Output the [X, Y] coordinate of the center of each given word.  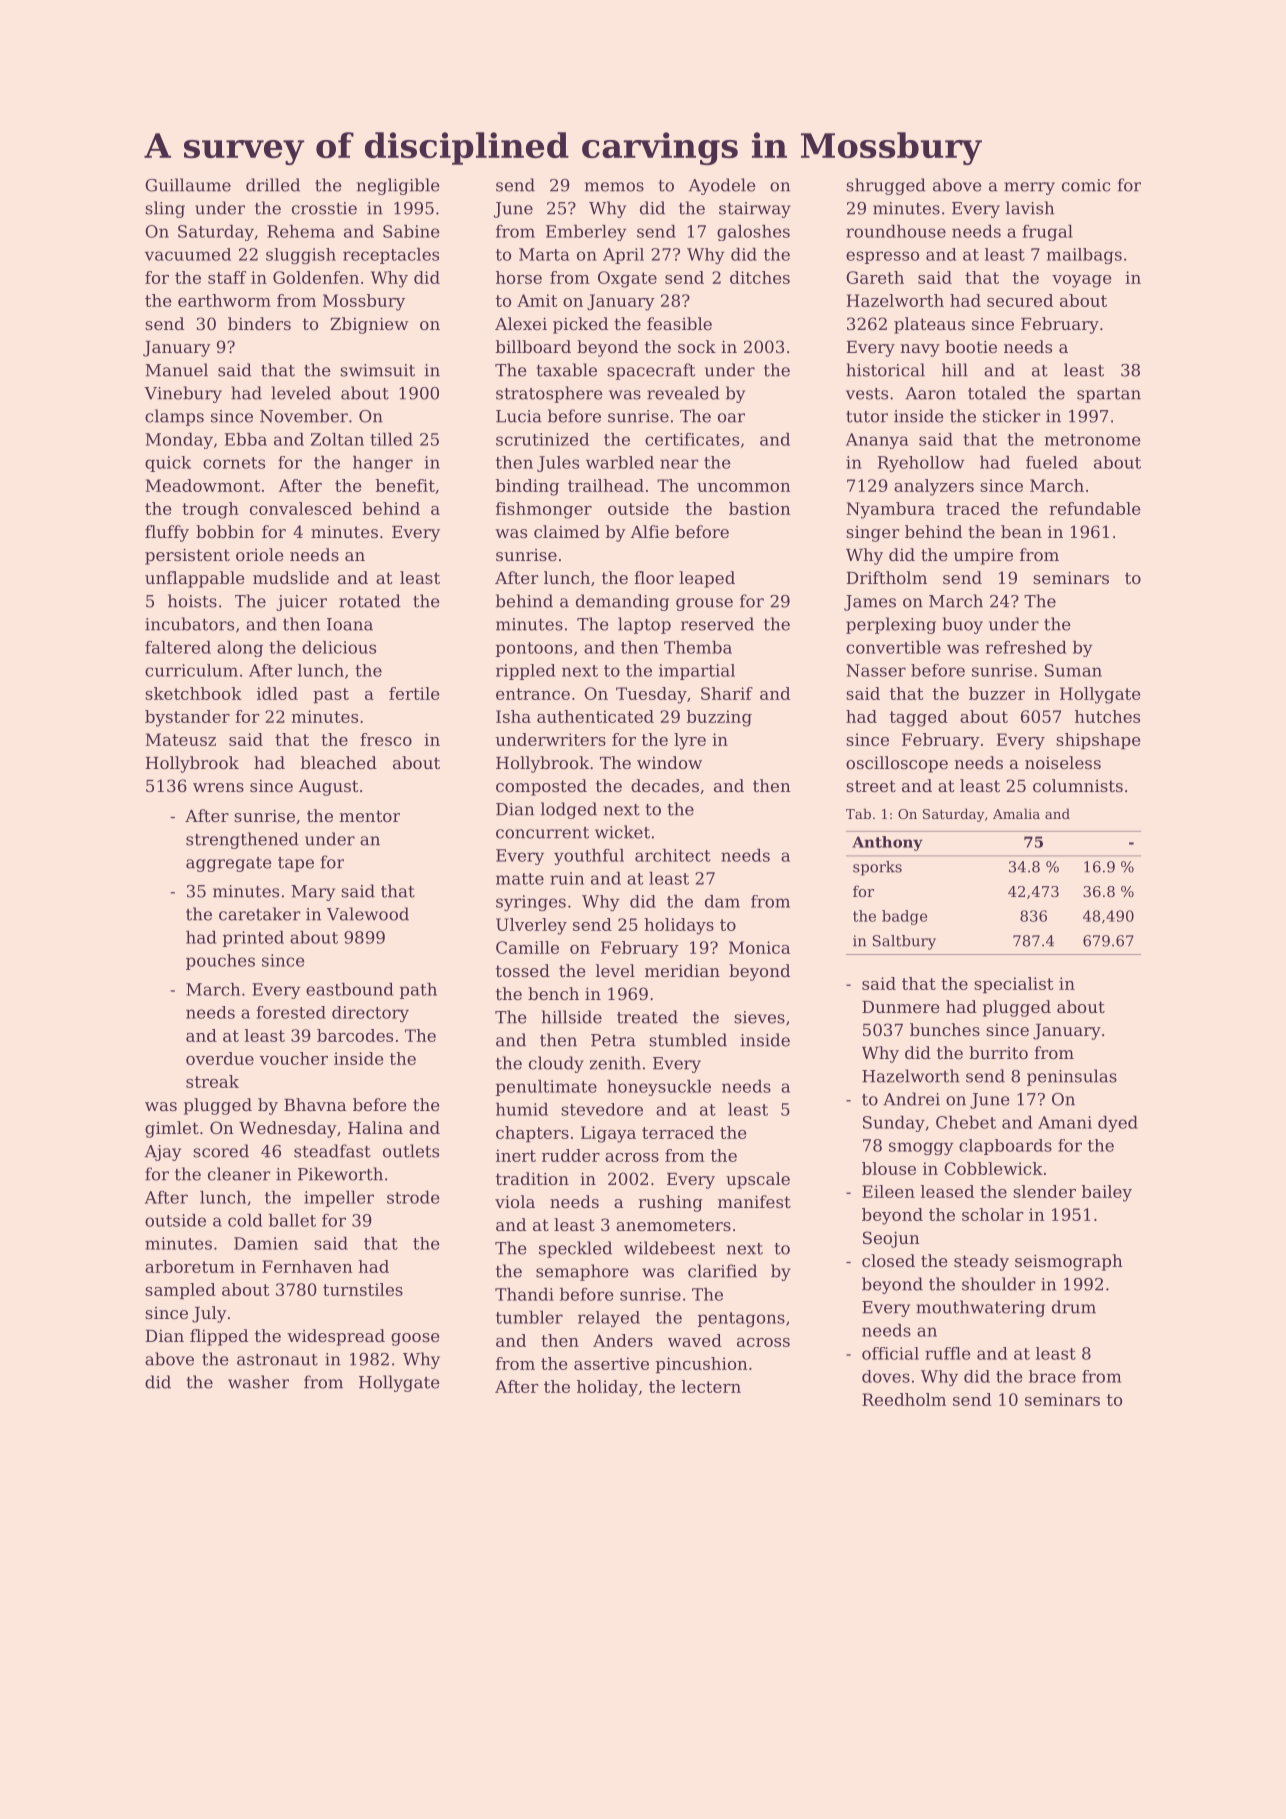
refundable [1094, 508]
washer [258, 1382]
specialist [1013, 985]
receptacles [391, 256]
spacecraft [651, 371]
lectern [711, 1386]
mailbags [1084, 256]
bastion [759, 508]
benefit [405, 485]
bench [553, 993]
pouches [220, 962]
